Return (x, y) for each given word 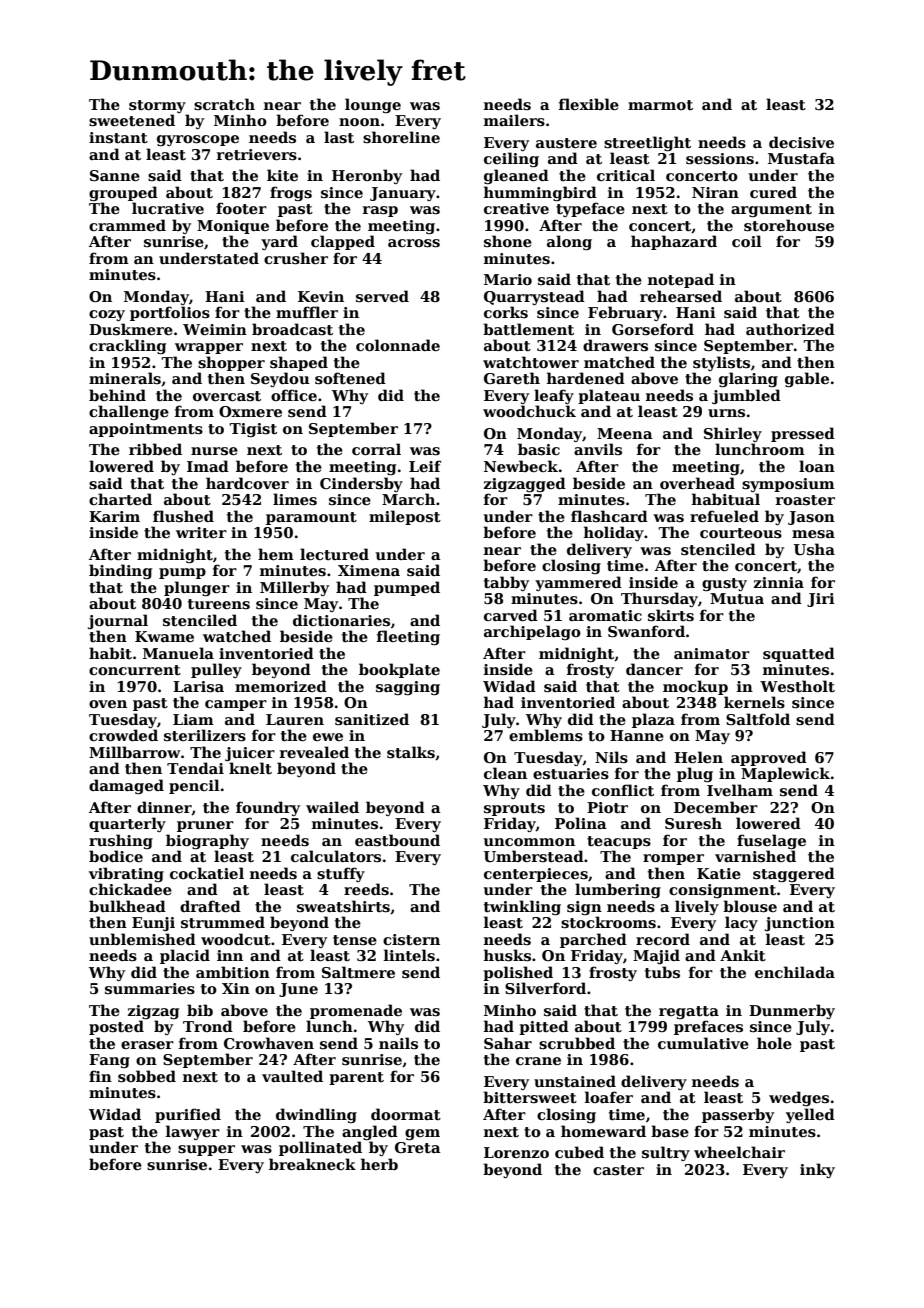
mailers (514, 120)
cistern (411, 939)
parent (356, 1078)
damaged (126, 786)
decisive (801, 142)
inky (817, 1170)
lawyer (193, 1132)
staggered (794, 874)
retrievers (257, 155)
